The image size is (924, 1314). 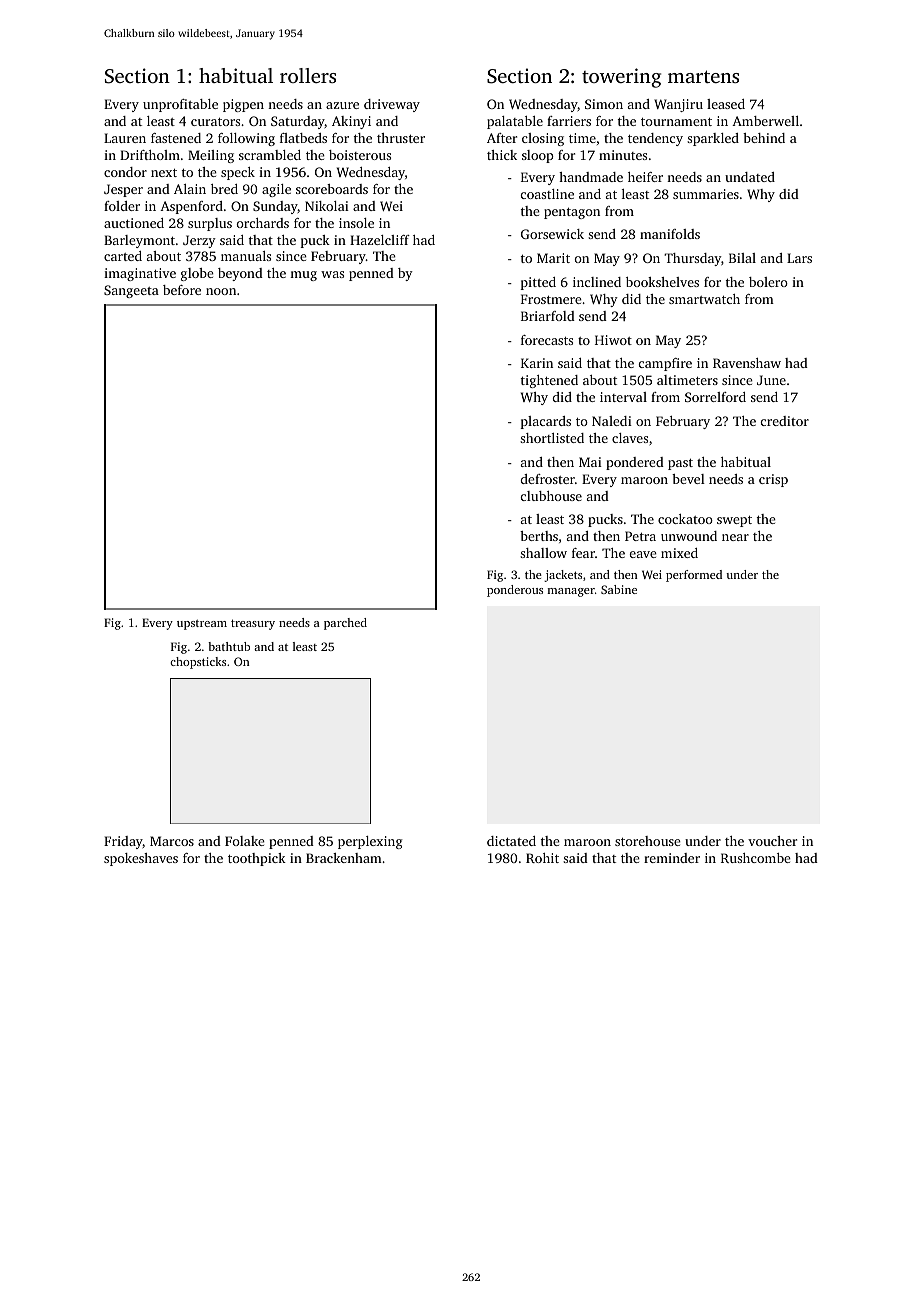 I want to click on Thursday, so click(x=692, y=259).
